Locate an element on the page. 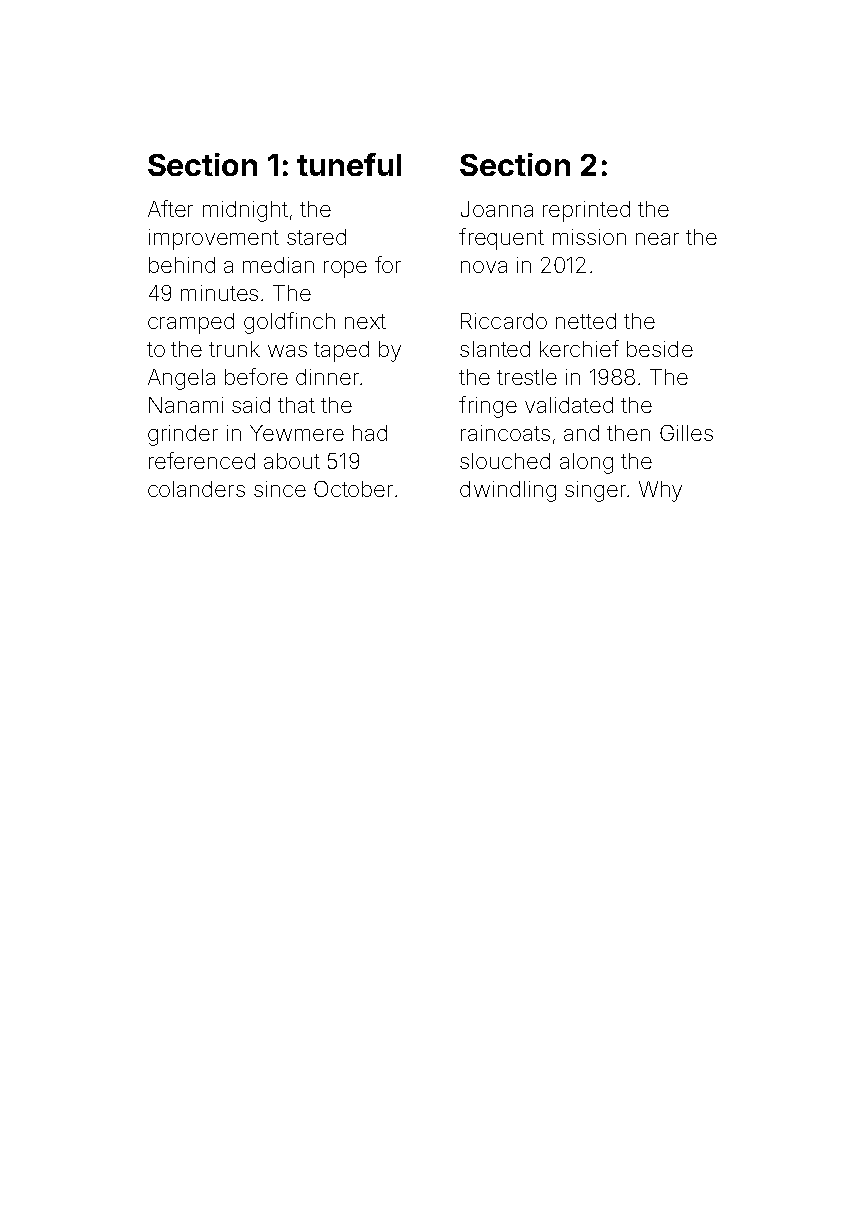 This page has width=866, height=1229. reprinted is located at coordinates (586, 211).
